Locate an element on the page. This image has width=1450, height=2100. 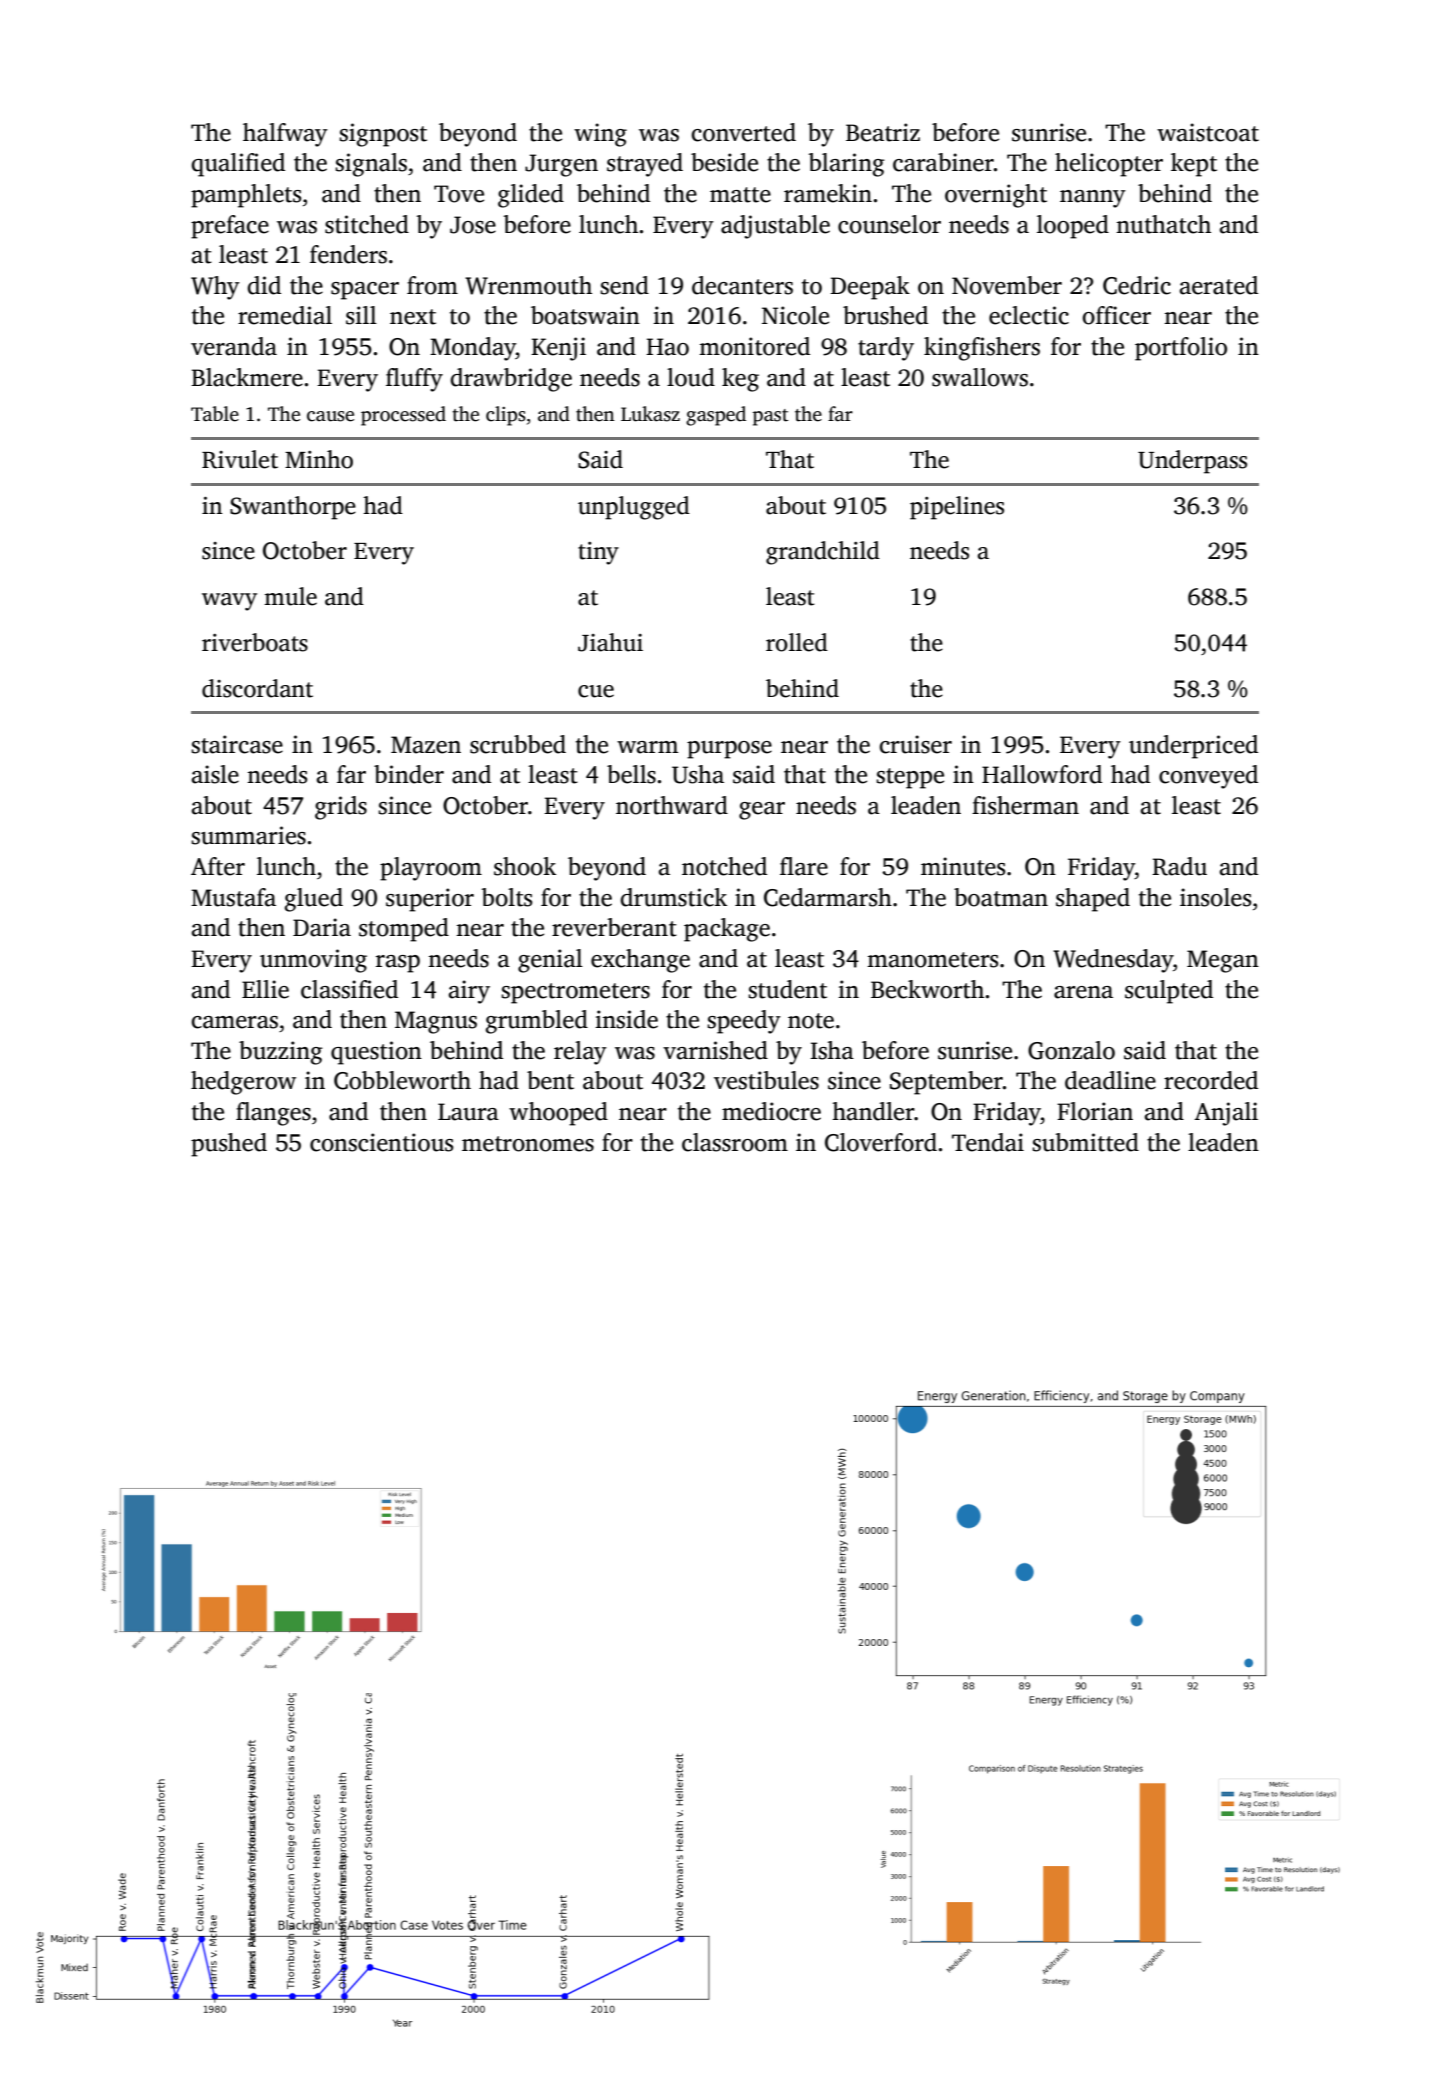
binder is located at coordinates (409, 774).
